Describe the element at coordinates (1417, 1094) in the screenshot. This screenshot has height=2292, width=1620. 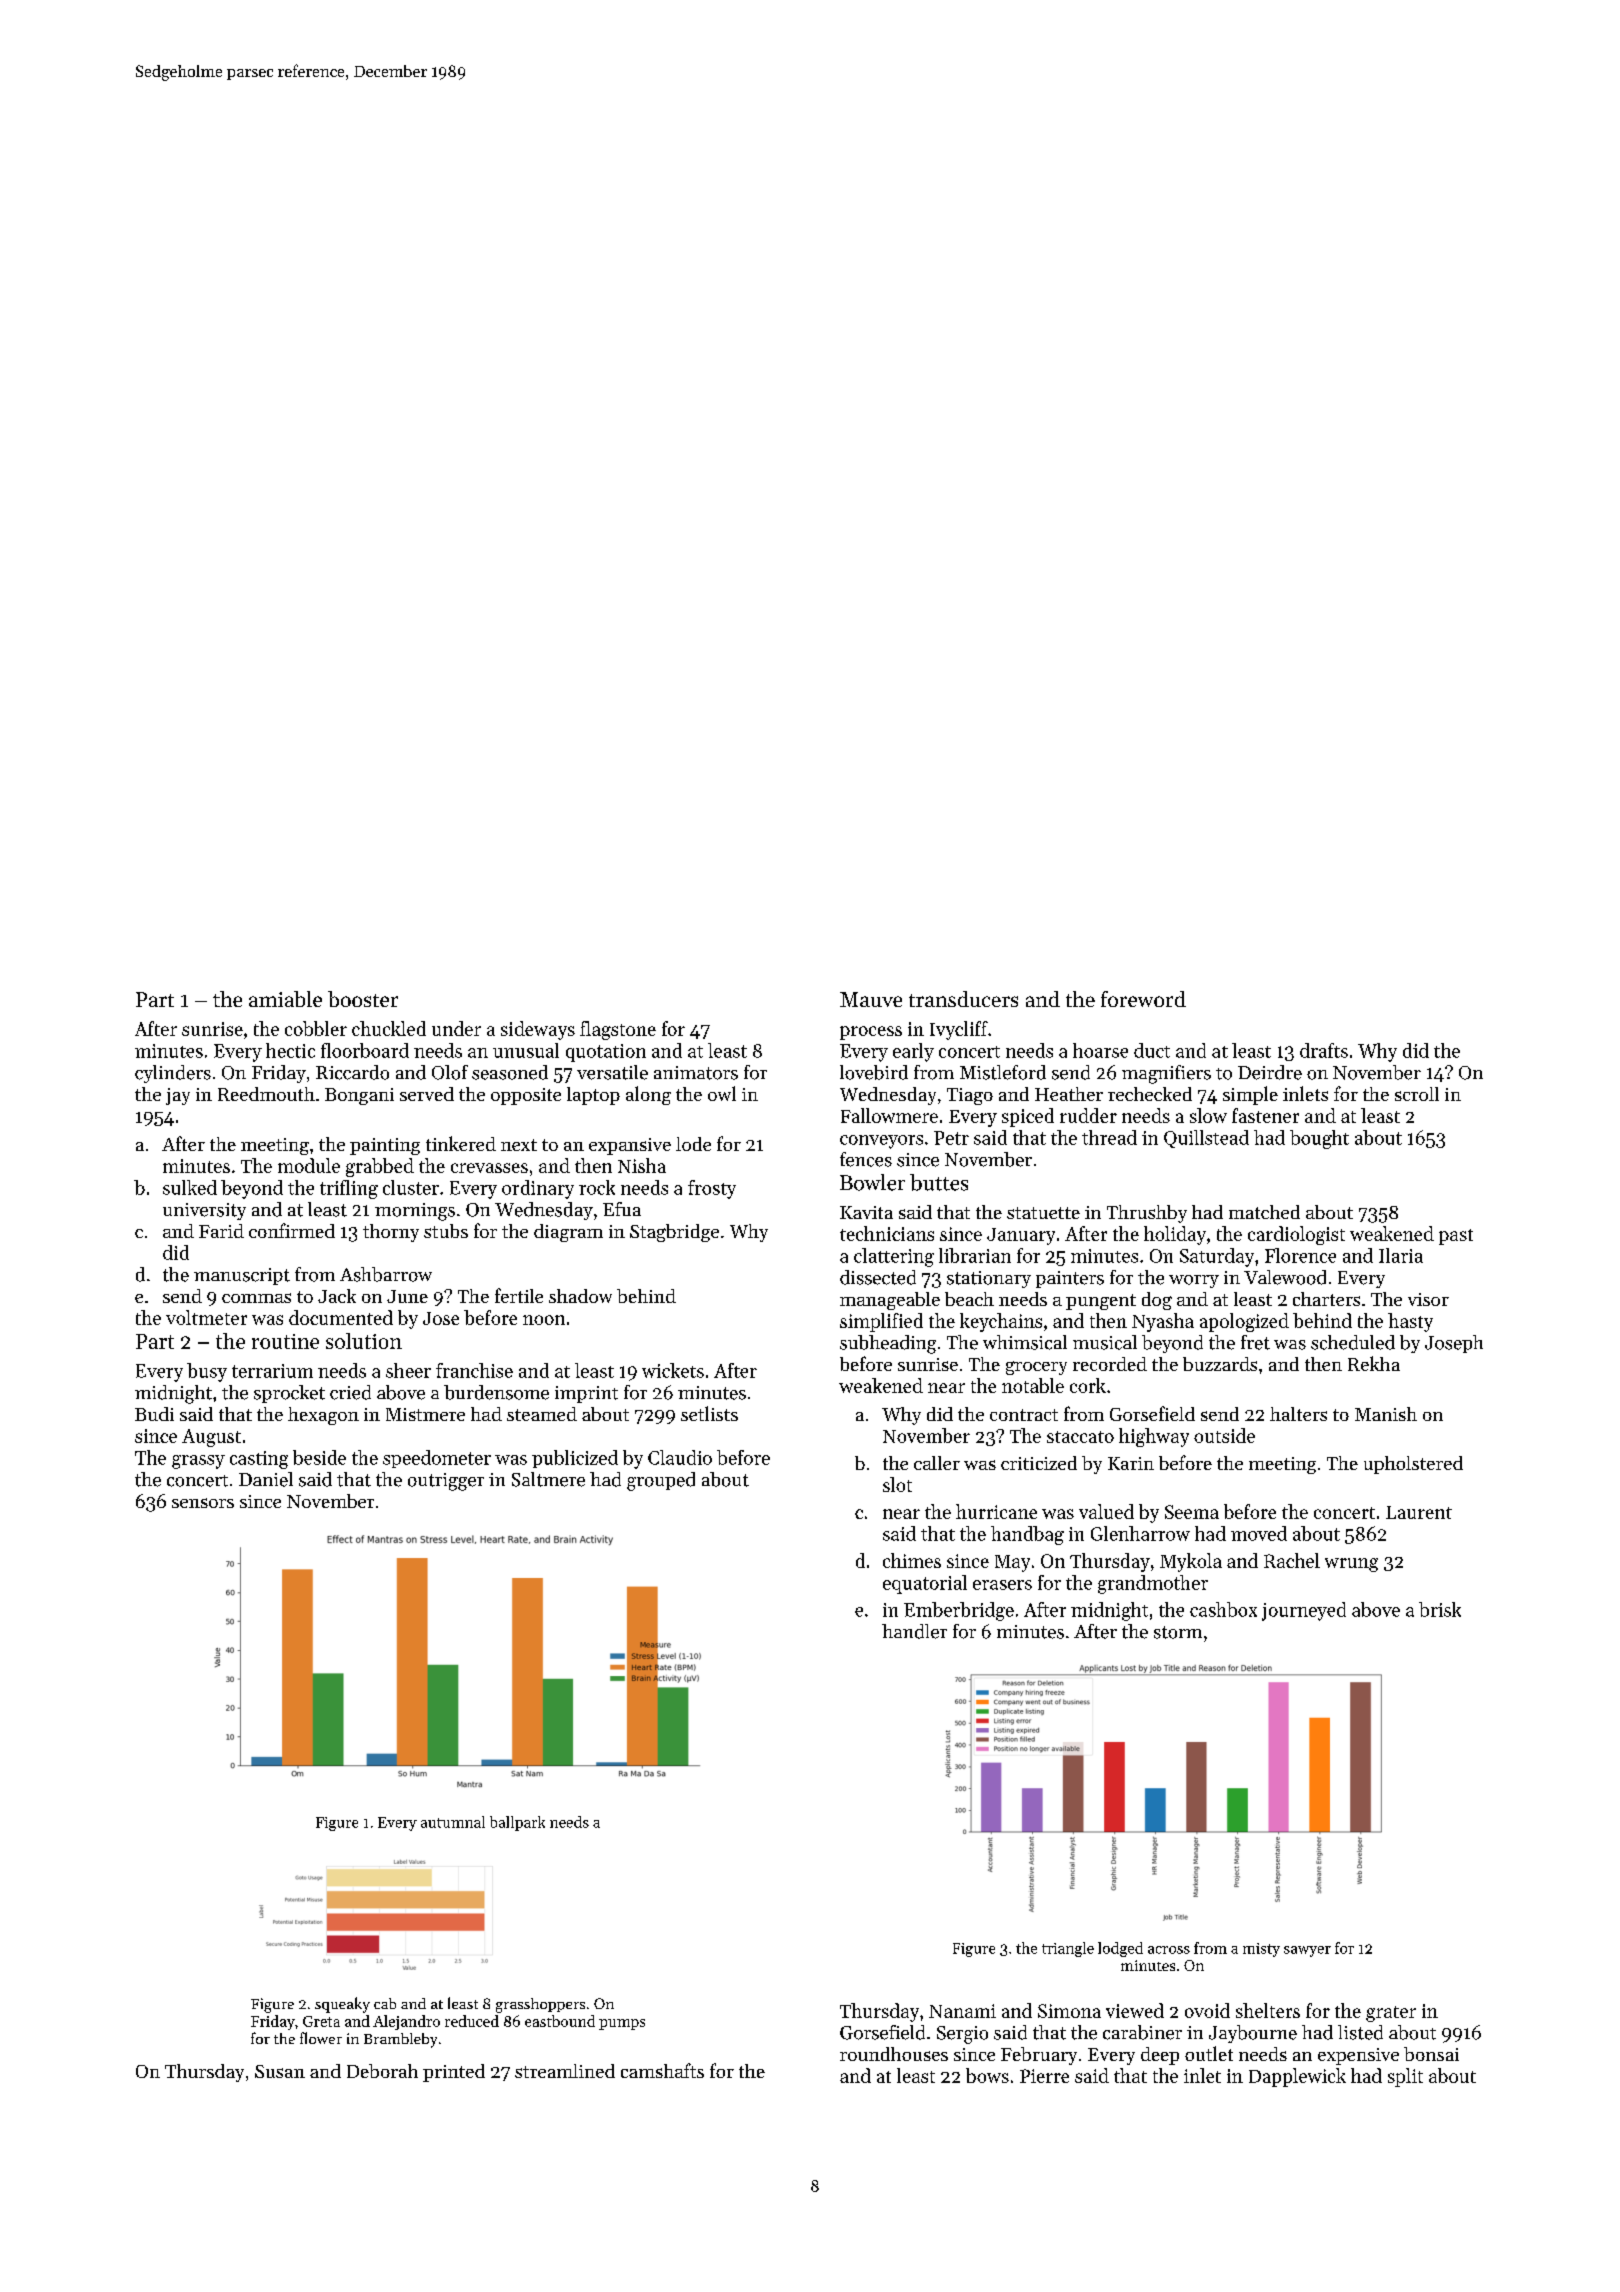
I see `scroll` at that location.
